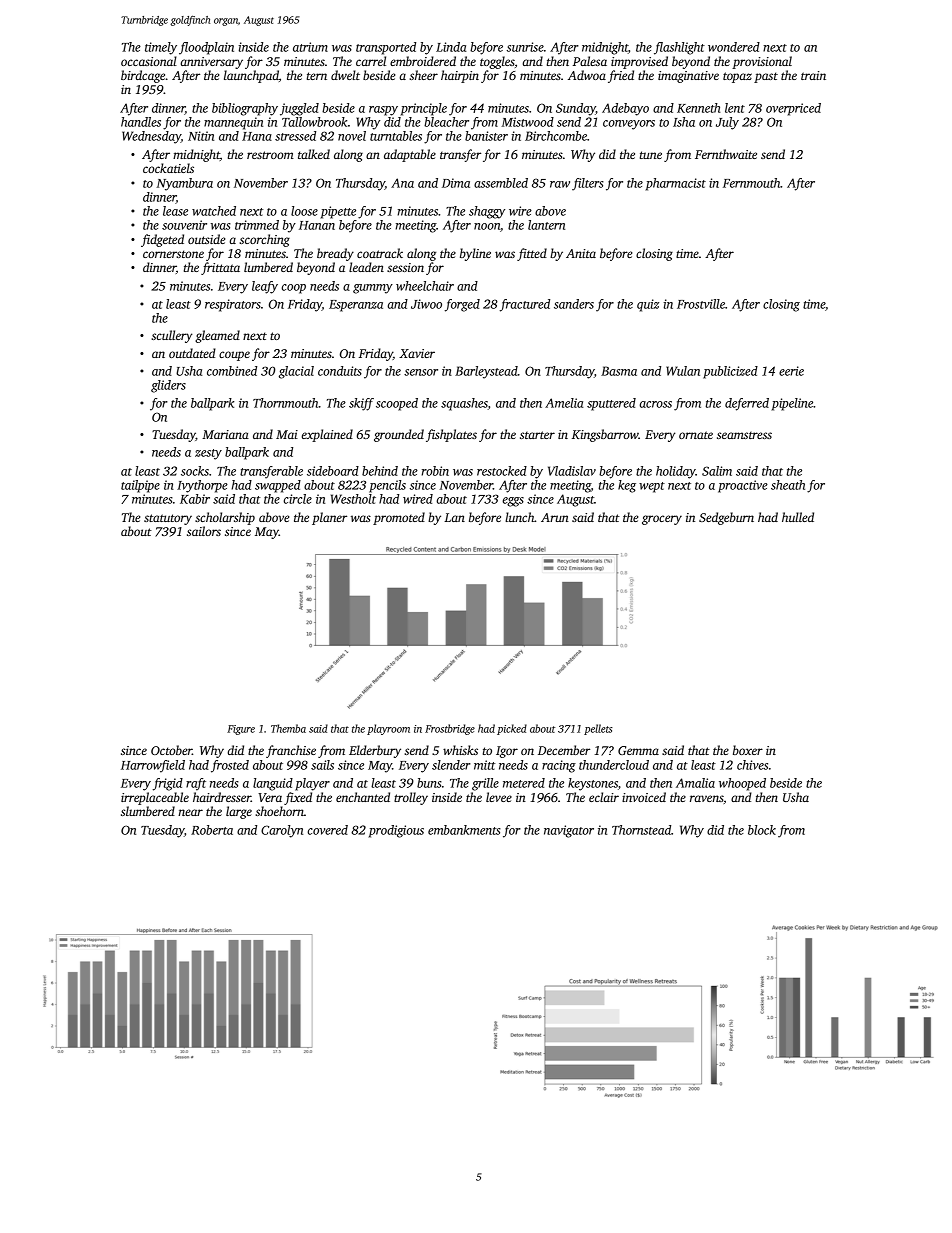 This screenshot has width=952, height=1233. I want to click on forged, so click(462, 305).
